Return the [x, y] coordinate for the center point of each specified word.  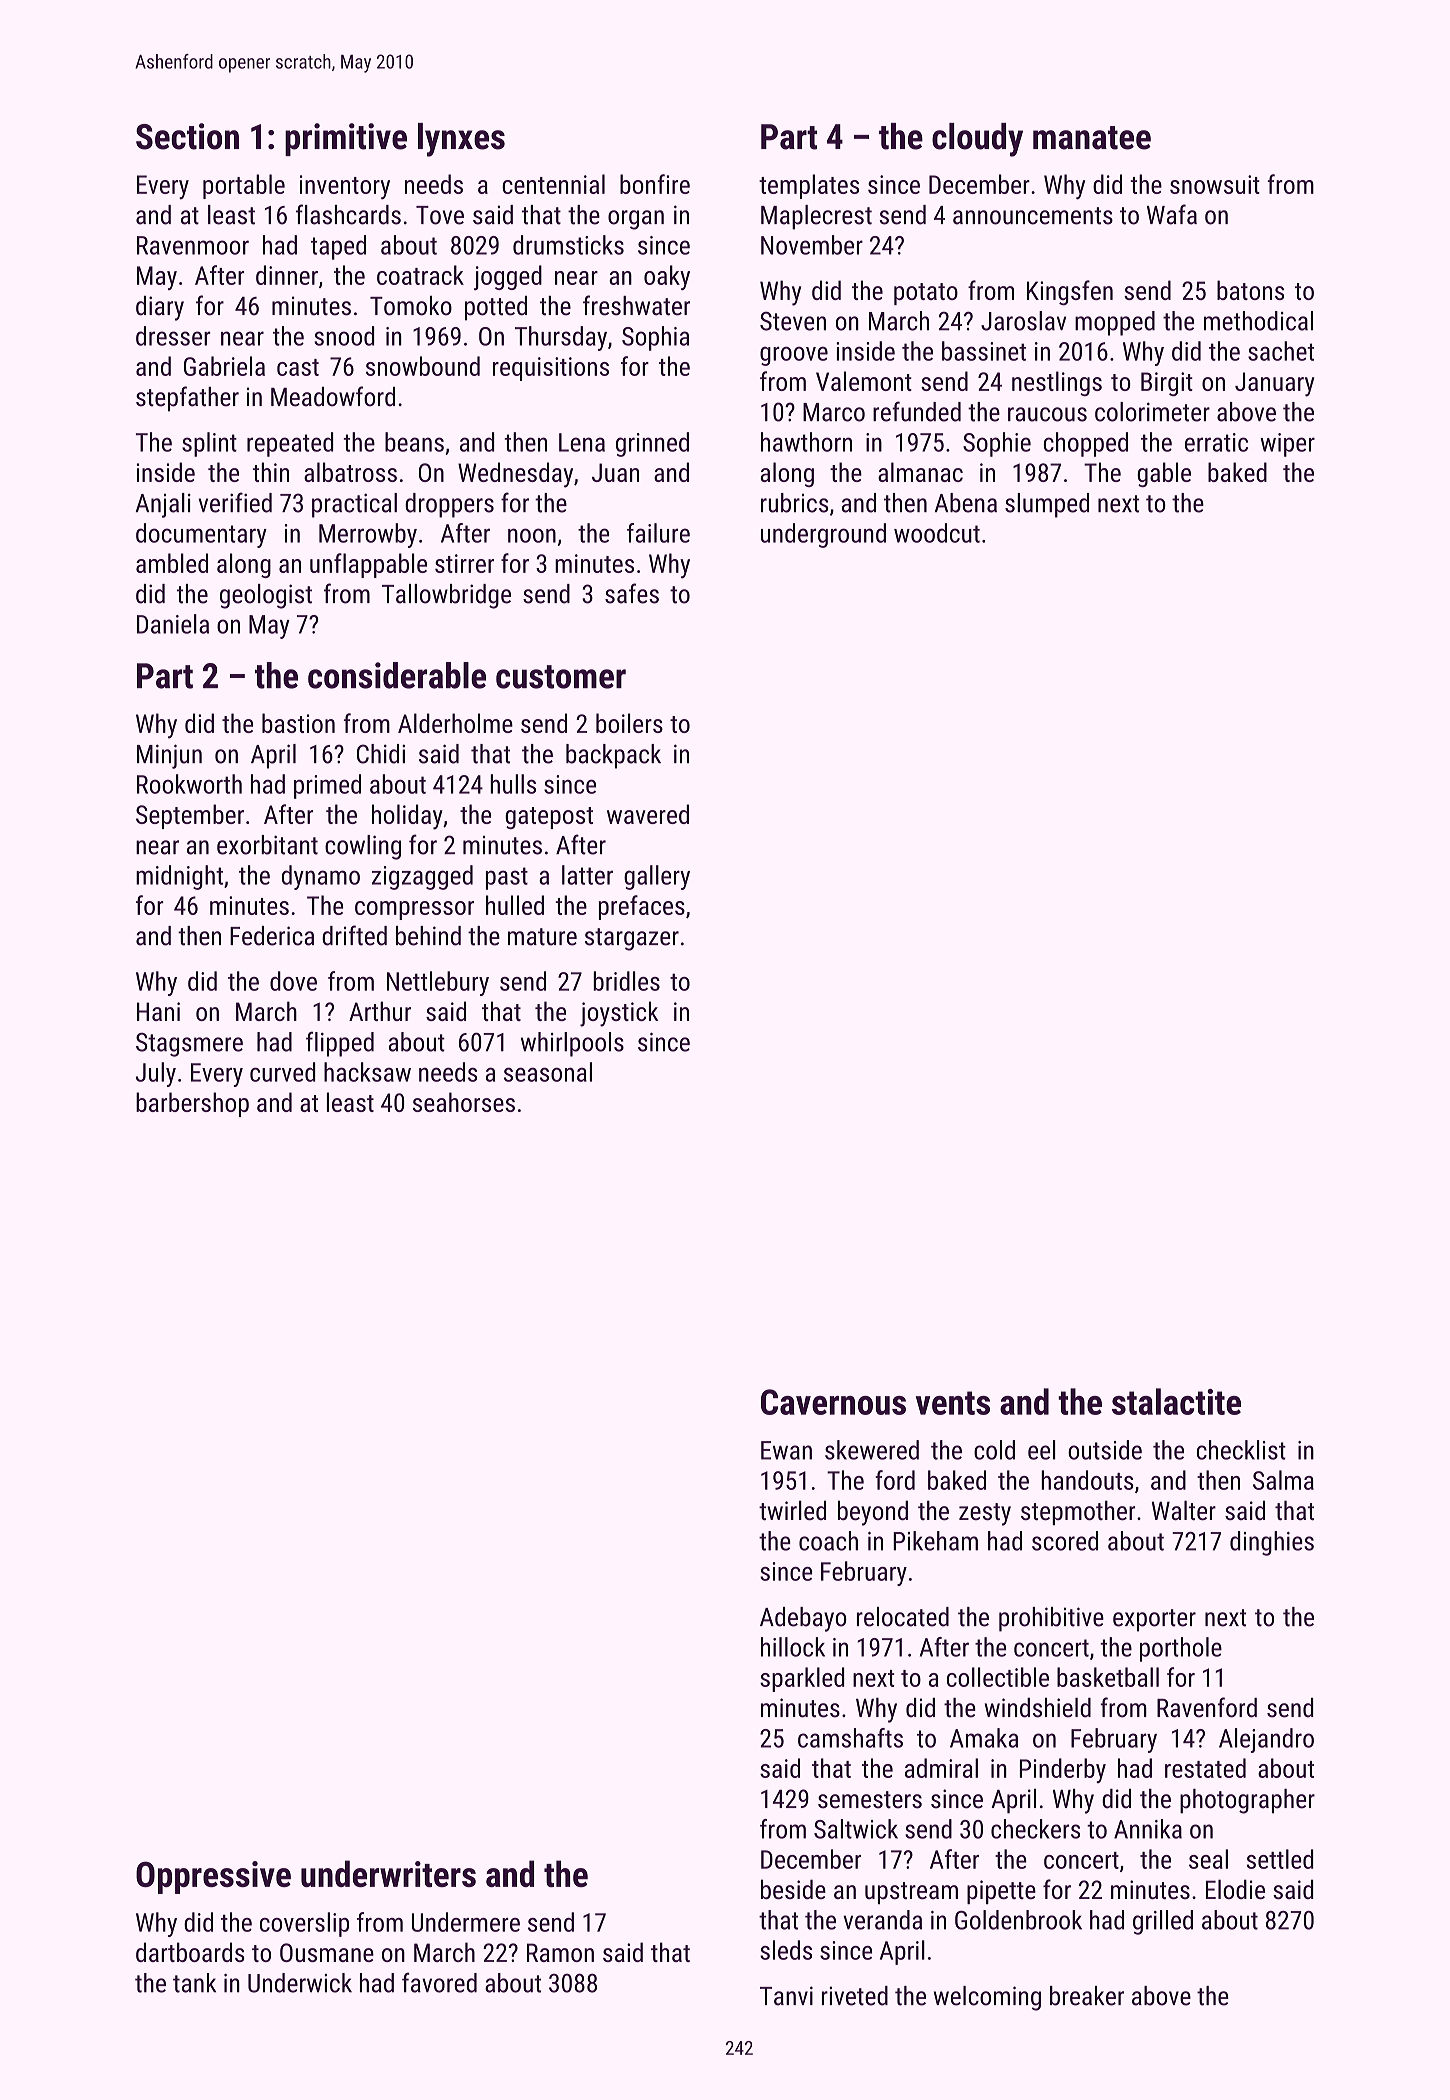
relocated [903, 1617]
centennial [553, 184]
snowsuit [1215, 184]
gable [1164, 474]
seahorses [464, 1102]
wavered [648, 814]
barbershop [192, 1104]
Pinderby [1063, 1770]
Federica [272, 936]
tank [194, 1983]
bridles [626, 981]
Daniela [173, 624]
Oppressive [213, 1877]
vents [953, 1403]
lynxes [461, 140]
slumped [1047, 505]
